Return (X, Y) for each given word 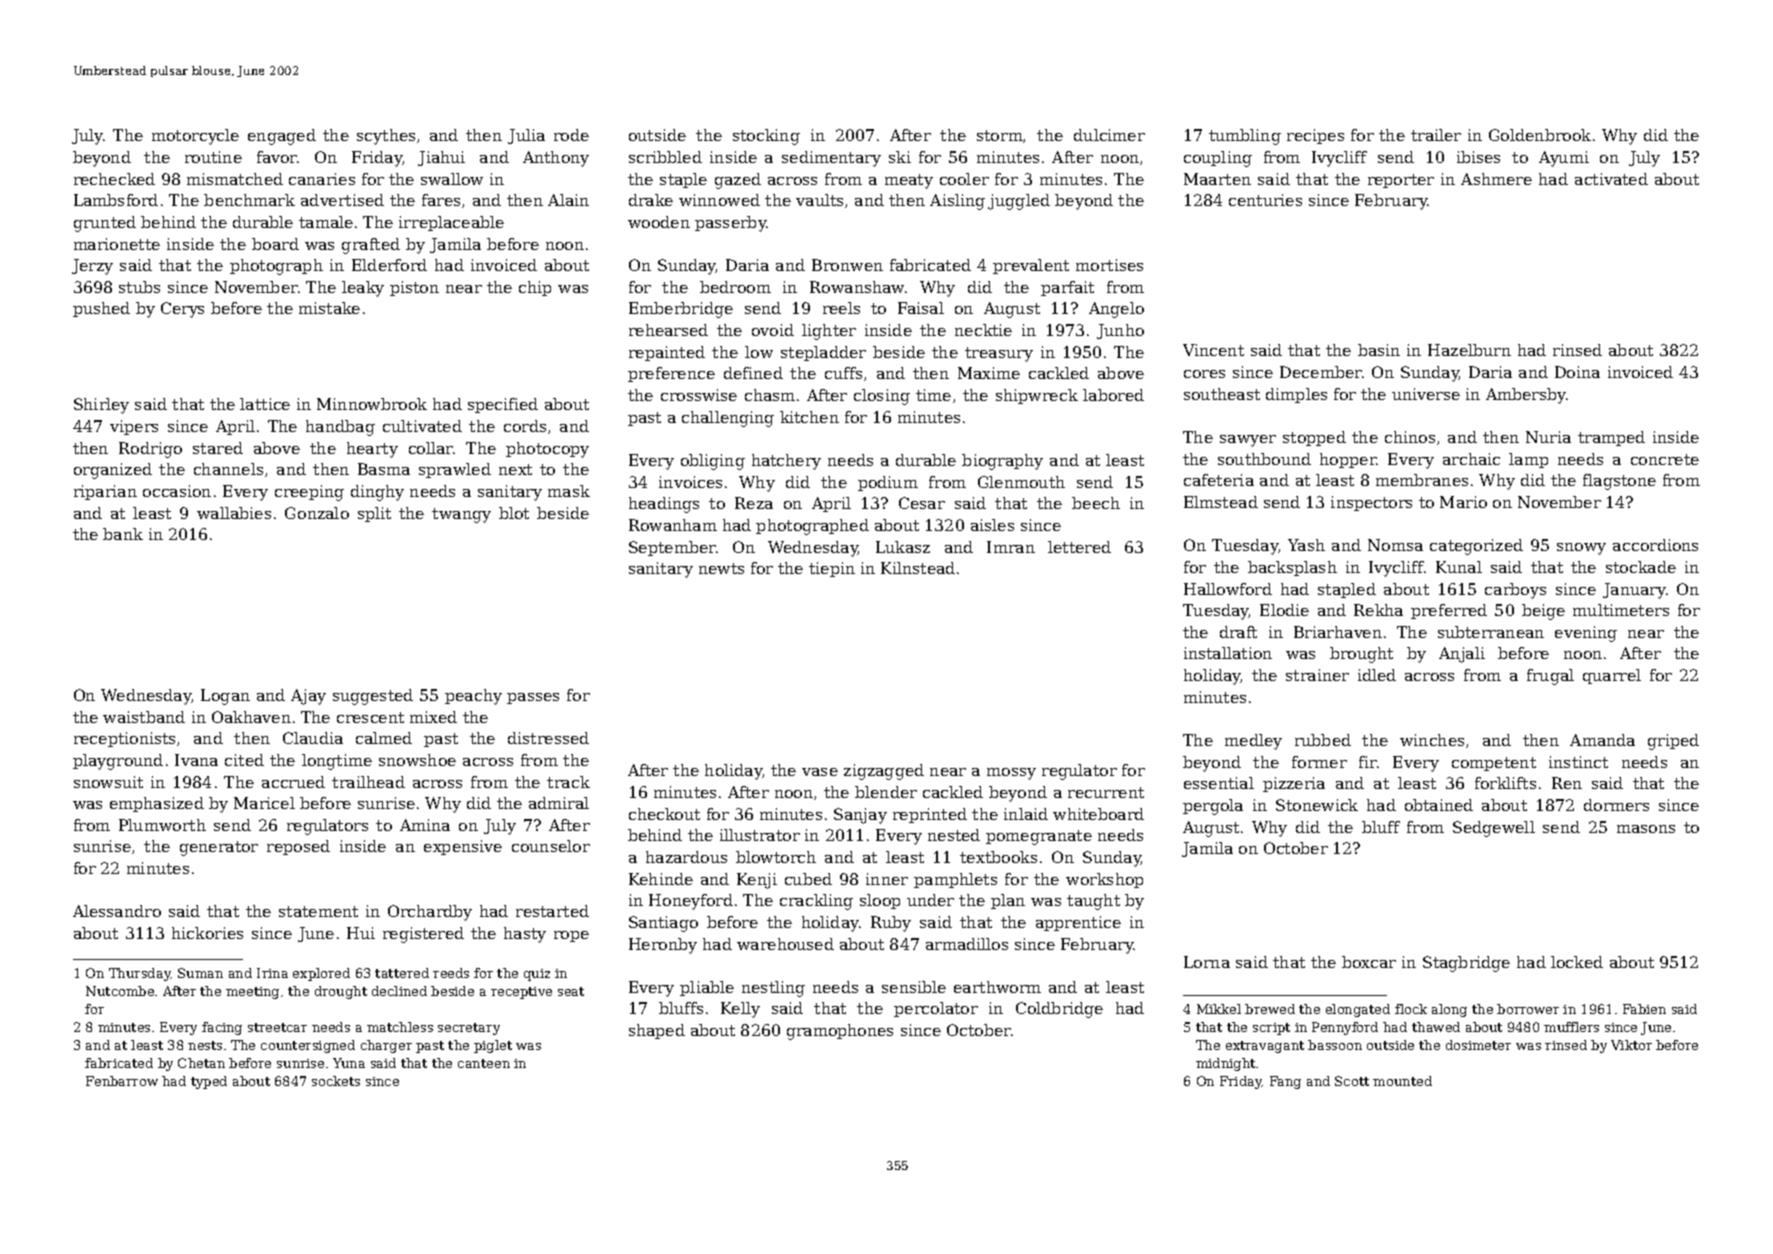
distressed (548, 738)
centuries (1265, 200)
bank (123, 534)
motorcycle (195, 137)
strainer (1317, 675)
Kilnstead (918, 568)
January (1634, 591)
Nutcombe (120, 991)
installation (1228, 653)
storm (1000, 135)
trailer (1436, 135)
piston (414, 288)
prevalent (1031, 266)
